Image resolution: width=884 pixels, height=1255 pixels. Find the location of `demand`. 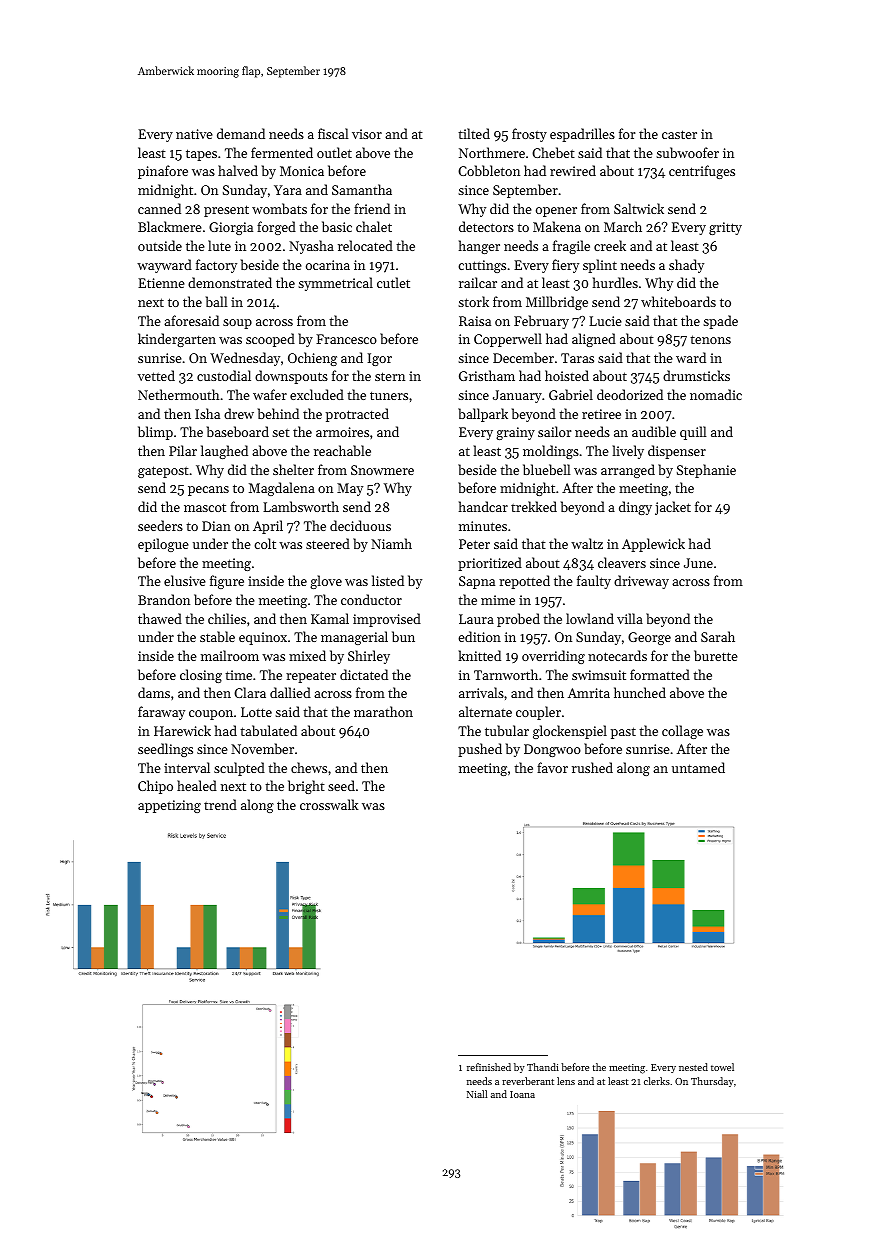

demand is located at coordinates (241, 133).
